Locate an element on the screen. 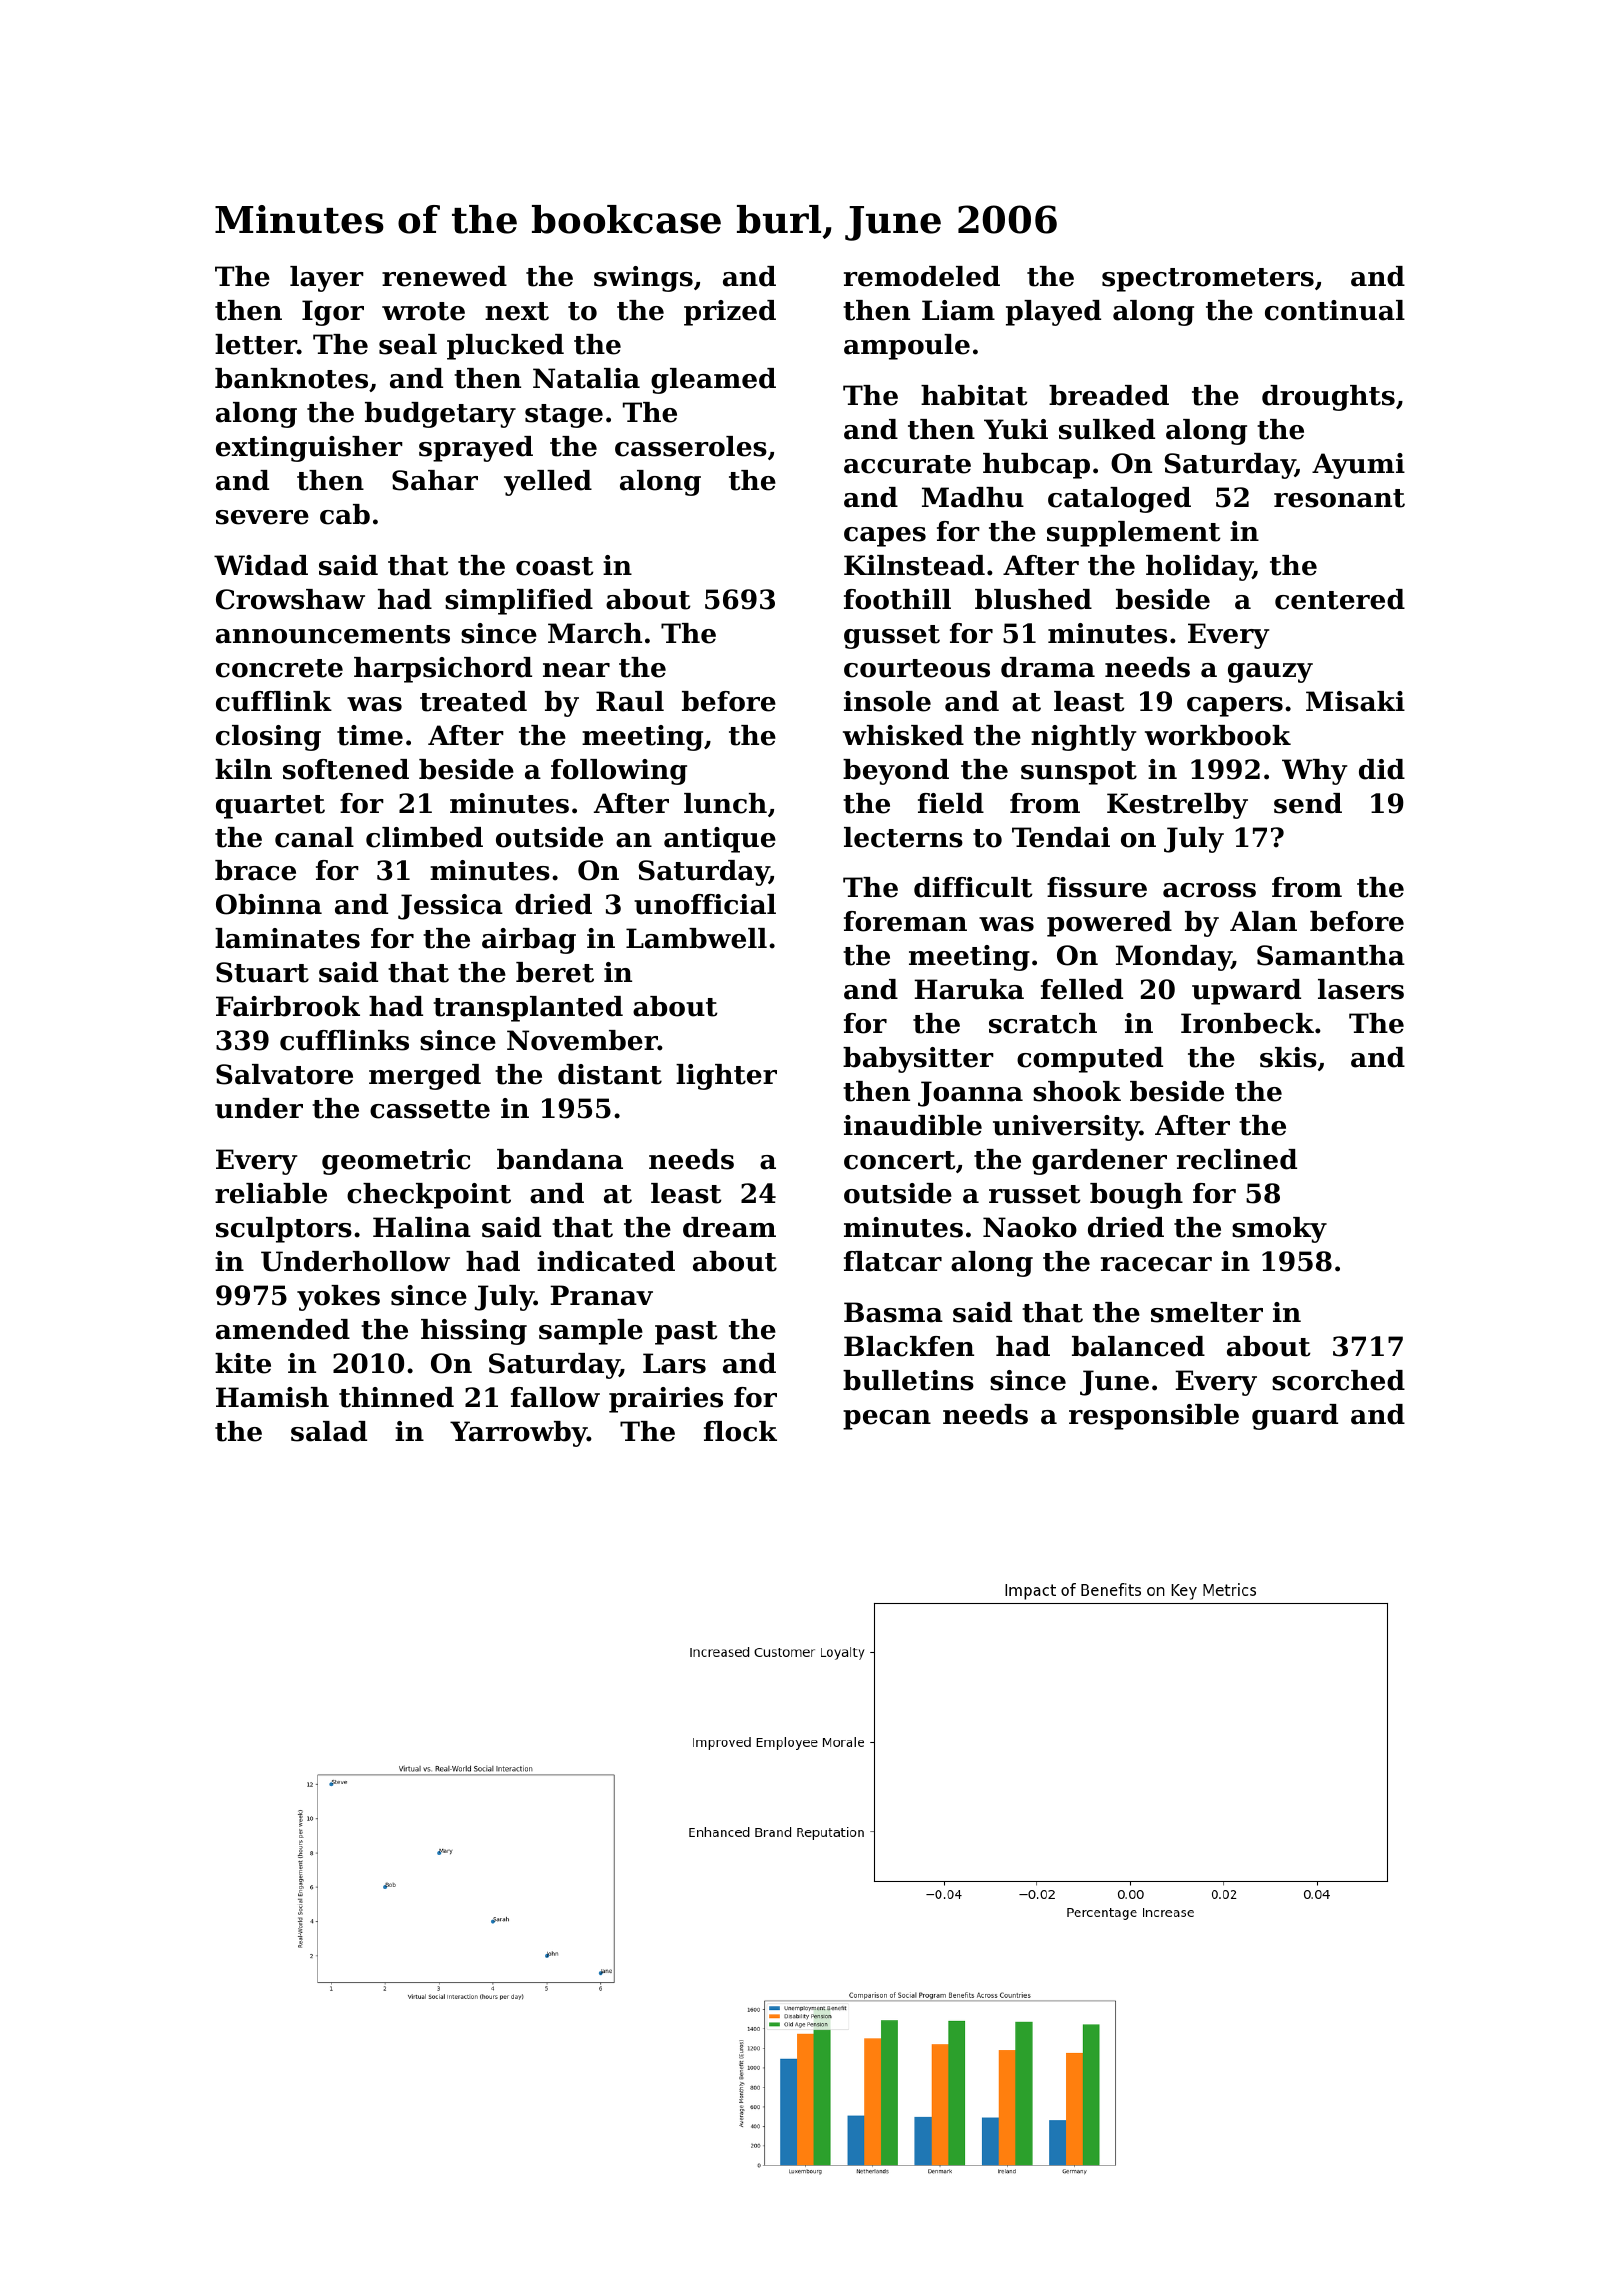 Image resolution: width=1620 pixels, height=2292 pixels. next is located at coordinates (517, 311).
